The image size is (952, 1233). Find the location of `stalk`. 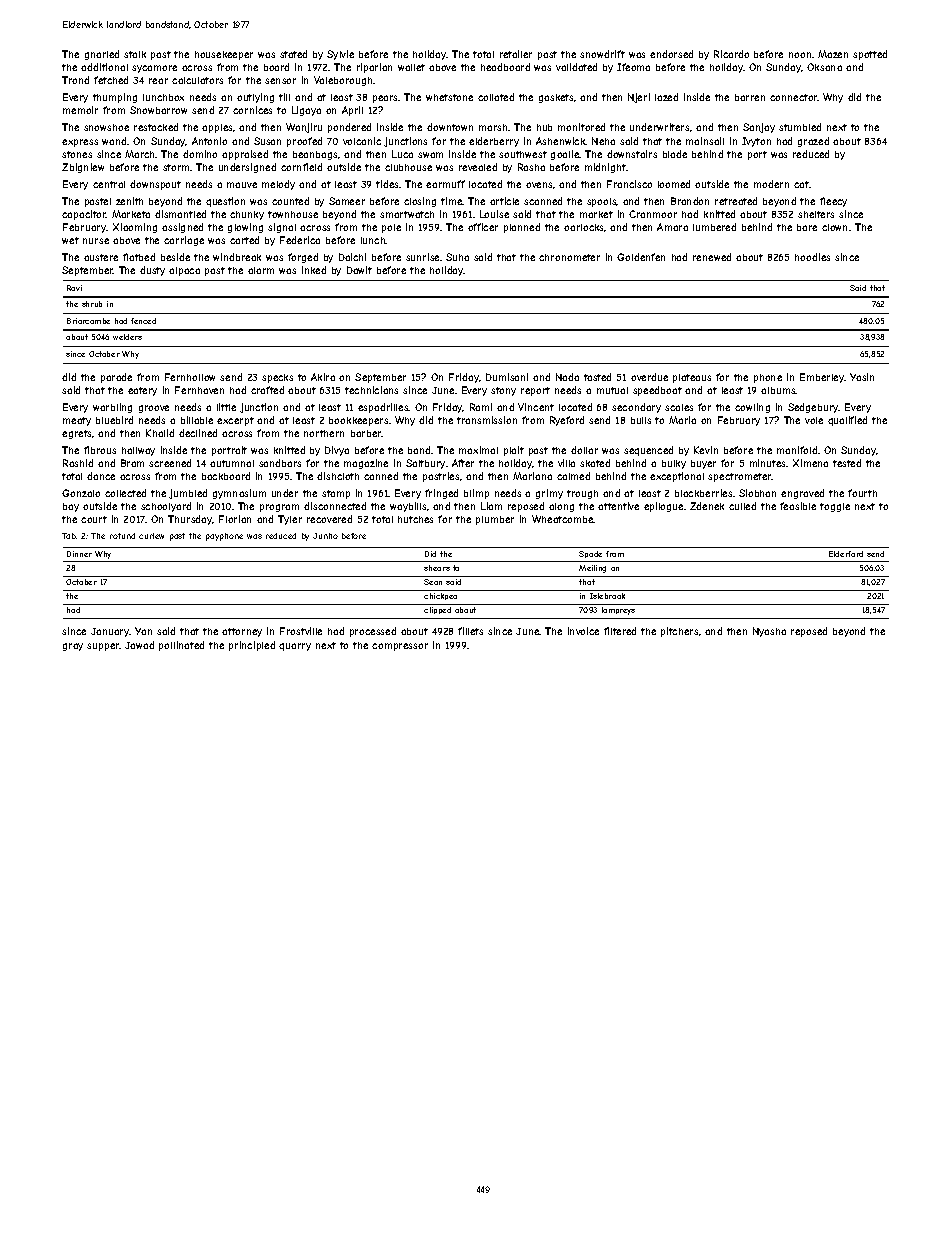

stalk is located at coordinates (135, 54).
